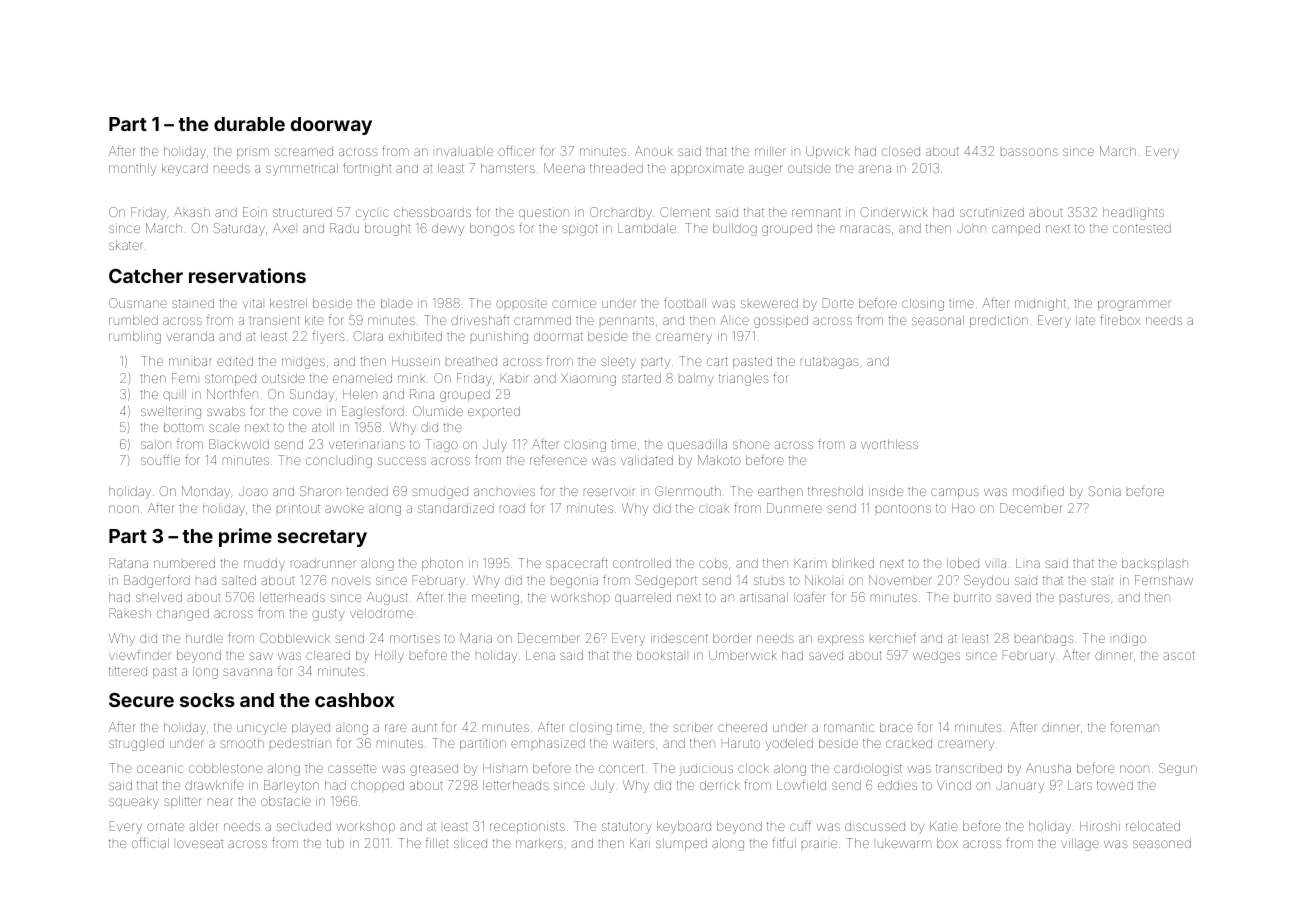  Describe the element at coordinates (331, 126) in the screenshot. I see `doorway` at that location.
